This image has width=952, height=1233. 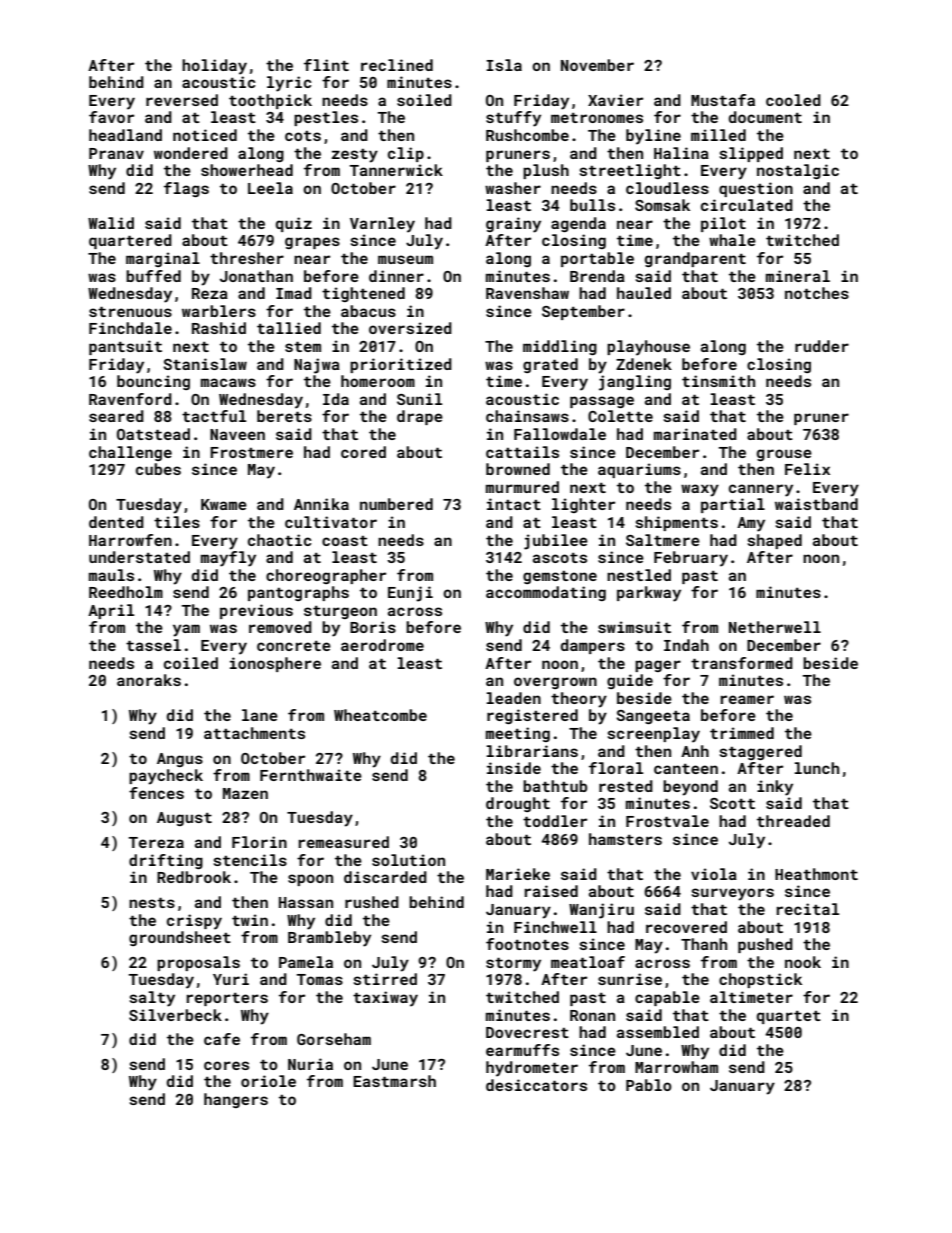 I want to click on shaped, so click(x=774, y=541).
